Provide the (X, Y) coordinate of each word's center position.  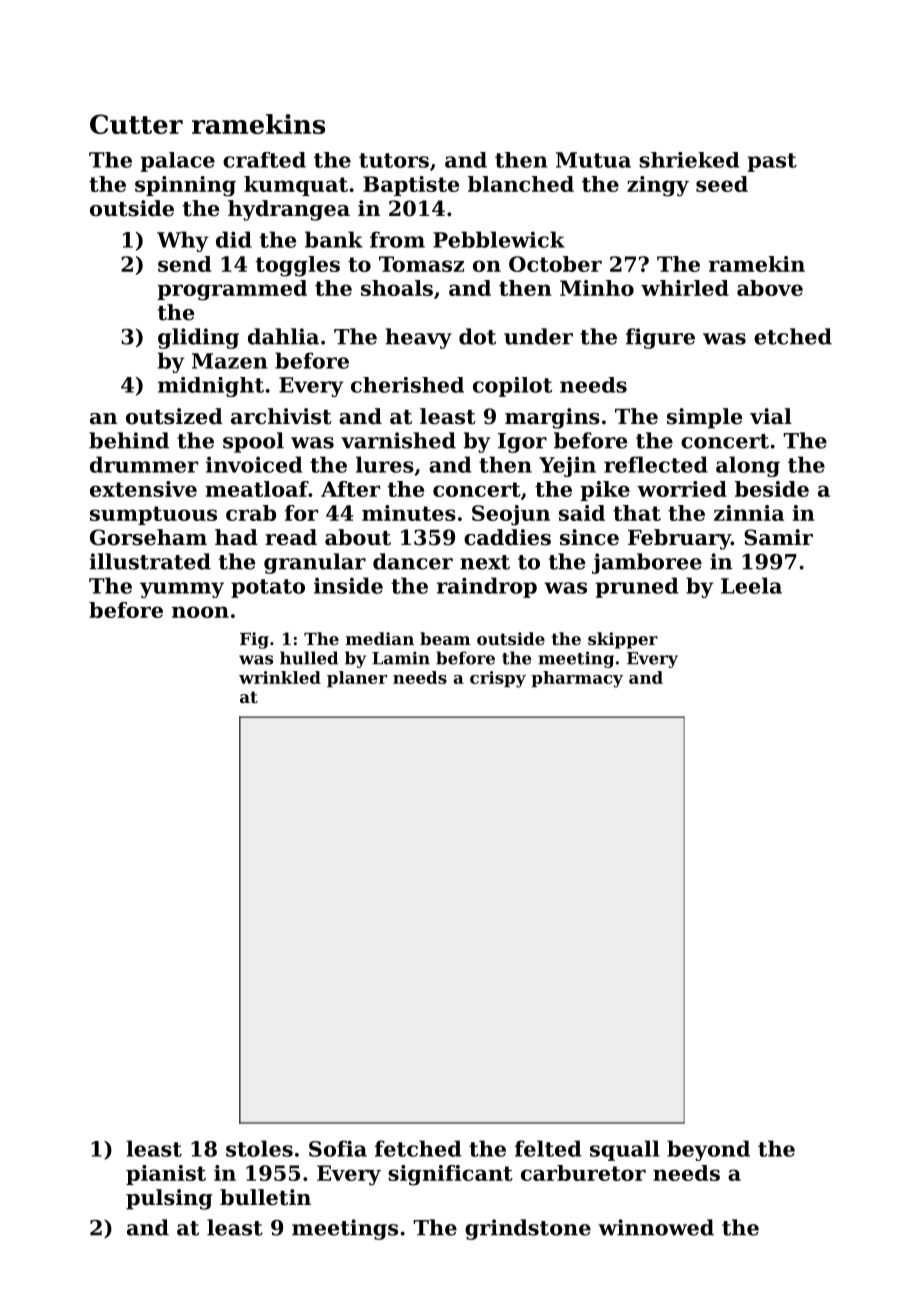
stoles (259, 1148)
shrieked (689, 160)
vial (771, 416)
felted (548, 1148)
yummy (182, 590)
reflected (656, 464)
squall (625, 1150)
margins (552, 418)
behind (129, 440)
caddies (507, 537)
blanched (521, 184)
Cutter (136, 124)
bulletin (265, 1197)
